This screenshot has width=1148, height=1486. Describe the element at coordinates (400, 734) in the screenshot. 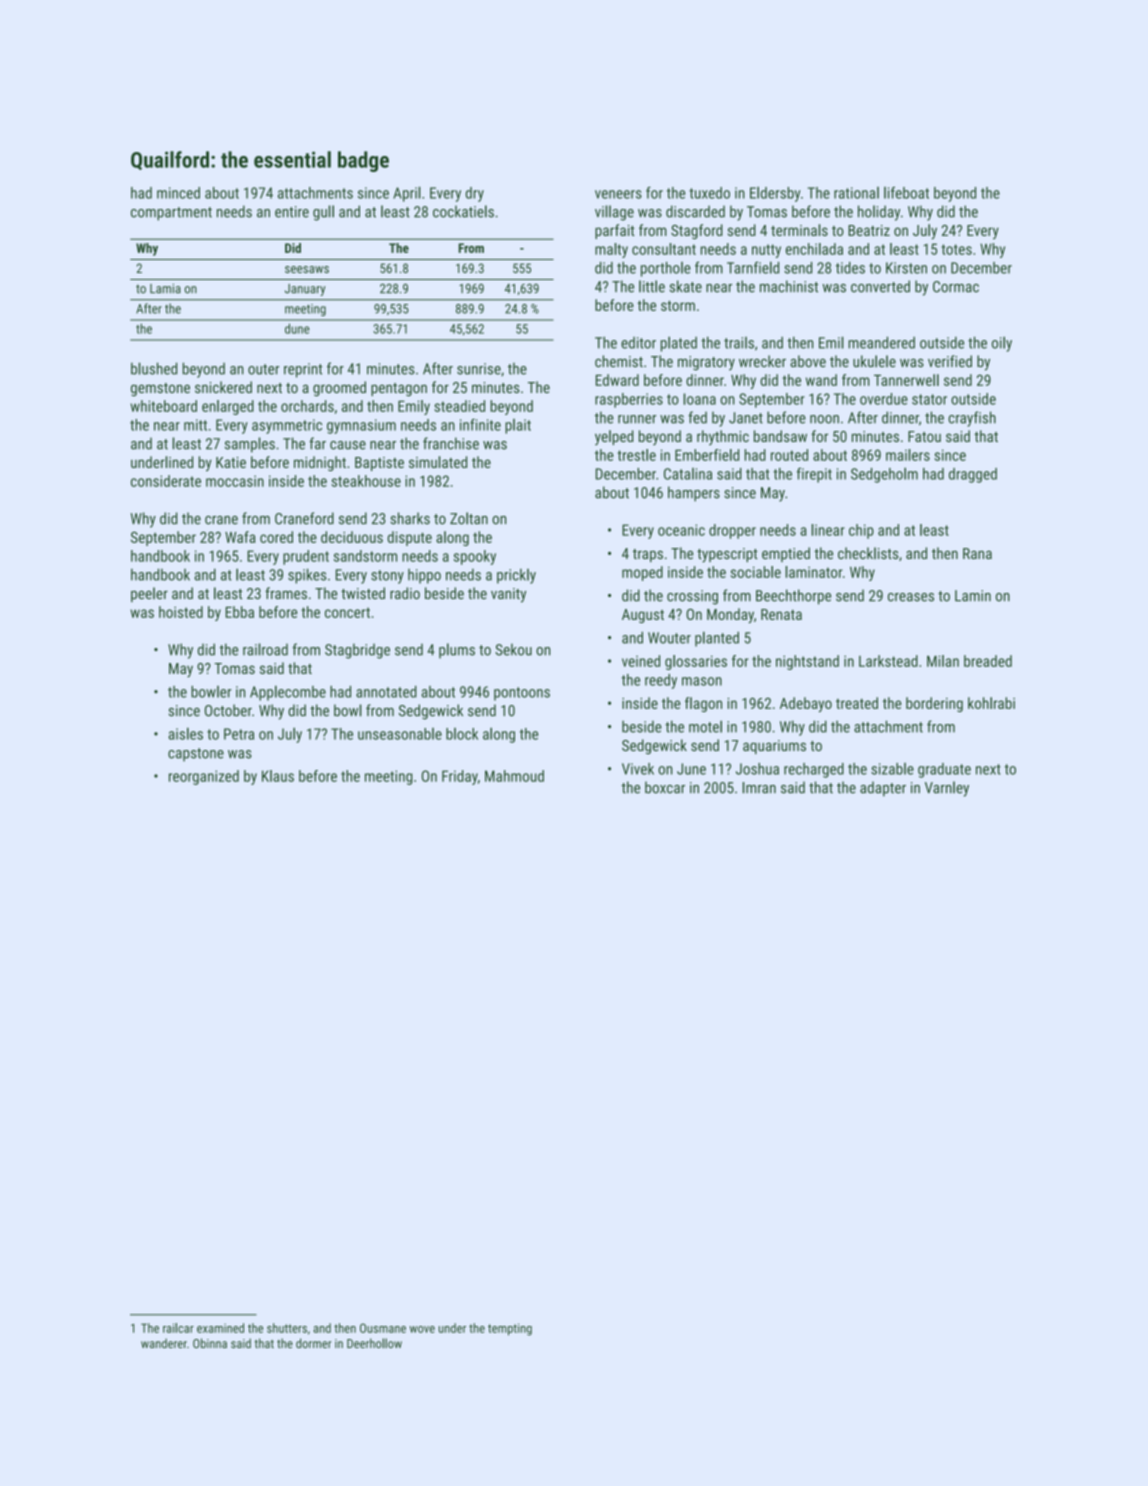

I see `unseasonable` at that location.
